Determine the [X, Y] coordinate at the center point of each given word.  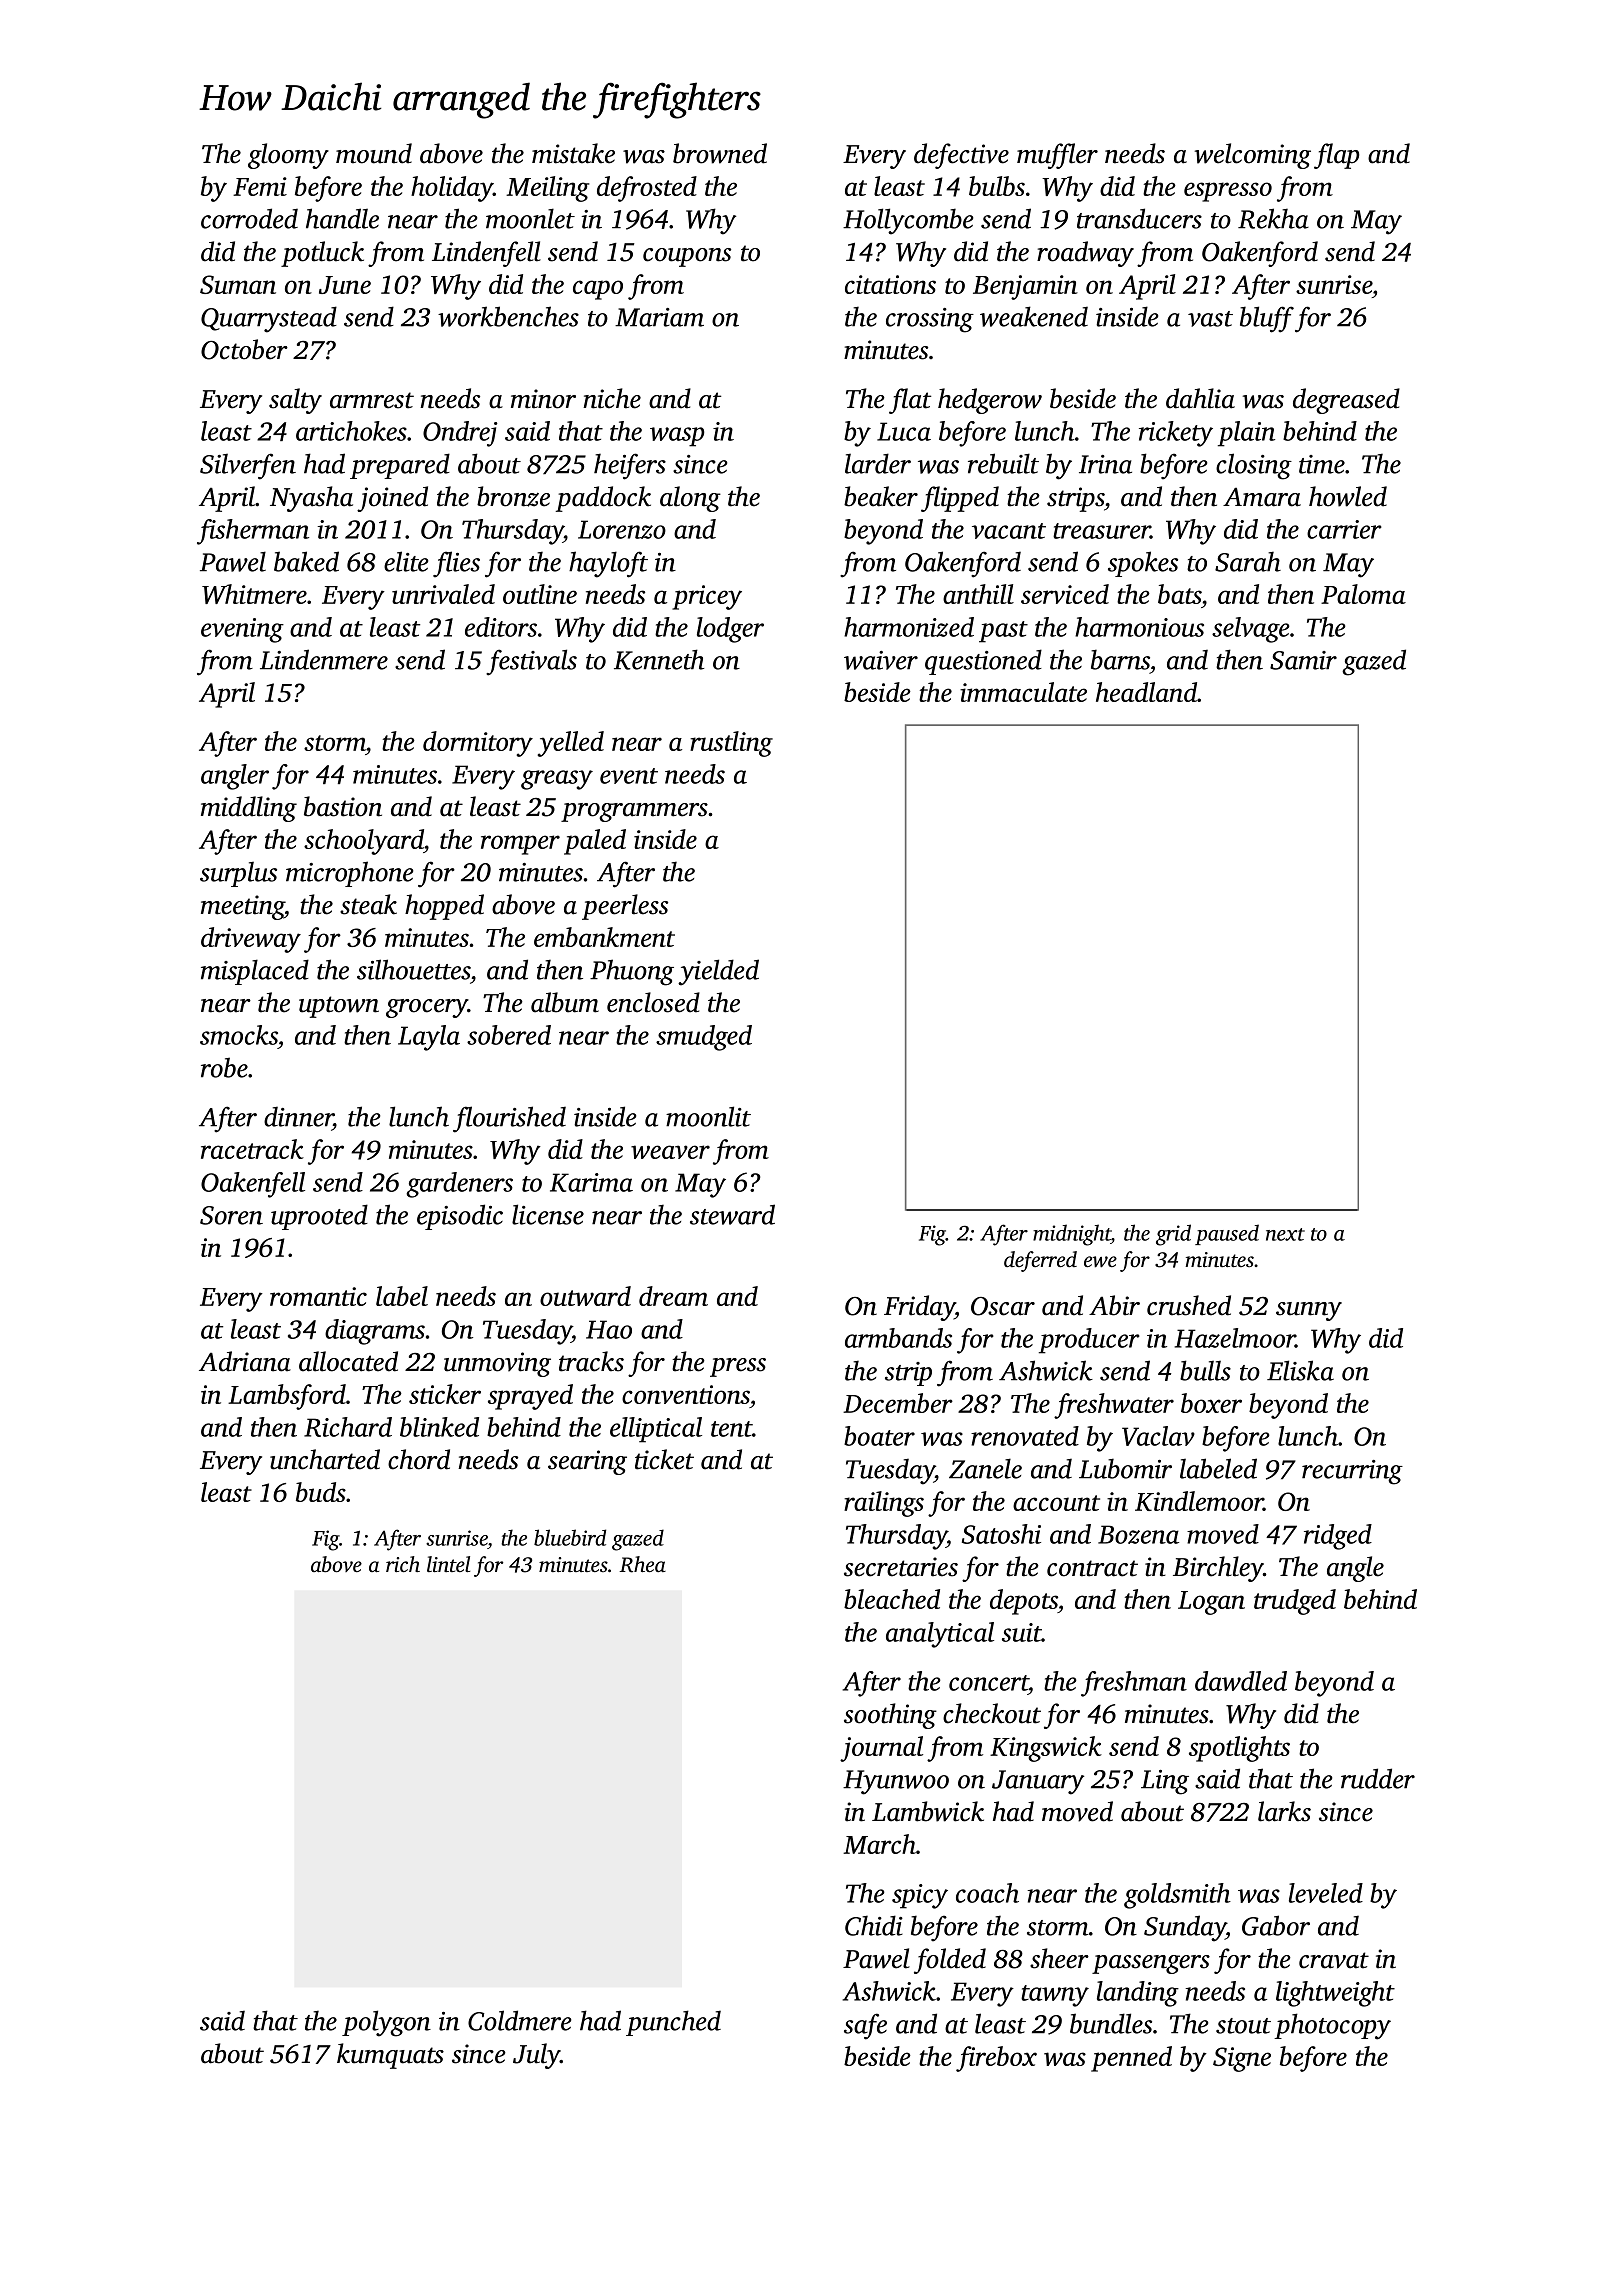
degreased [1346, 401]
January [1038, 1782]
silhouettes [413, 969]
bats [1179, 594]
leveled [1326, 1893]
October [244, 349]
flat [910, 401]
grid [1173, 1235]
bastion [343, 806]
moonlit [708, 1116]
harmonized [909, 627]
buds [321, 1492]
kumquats [390, 2056]
